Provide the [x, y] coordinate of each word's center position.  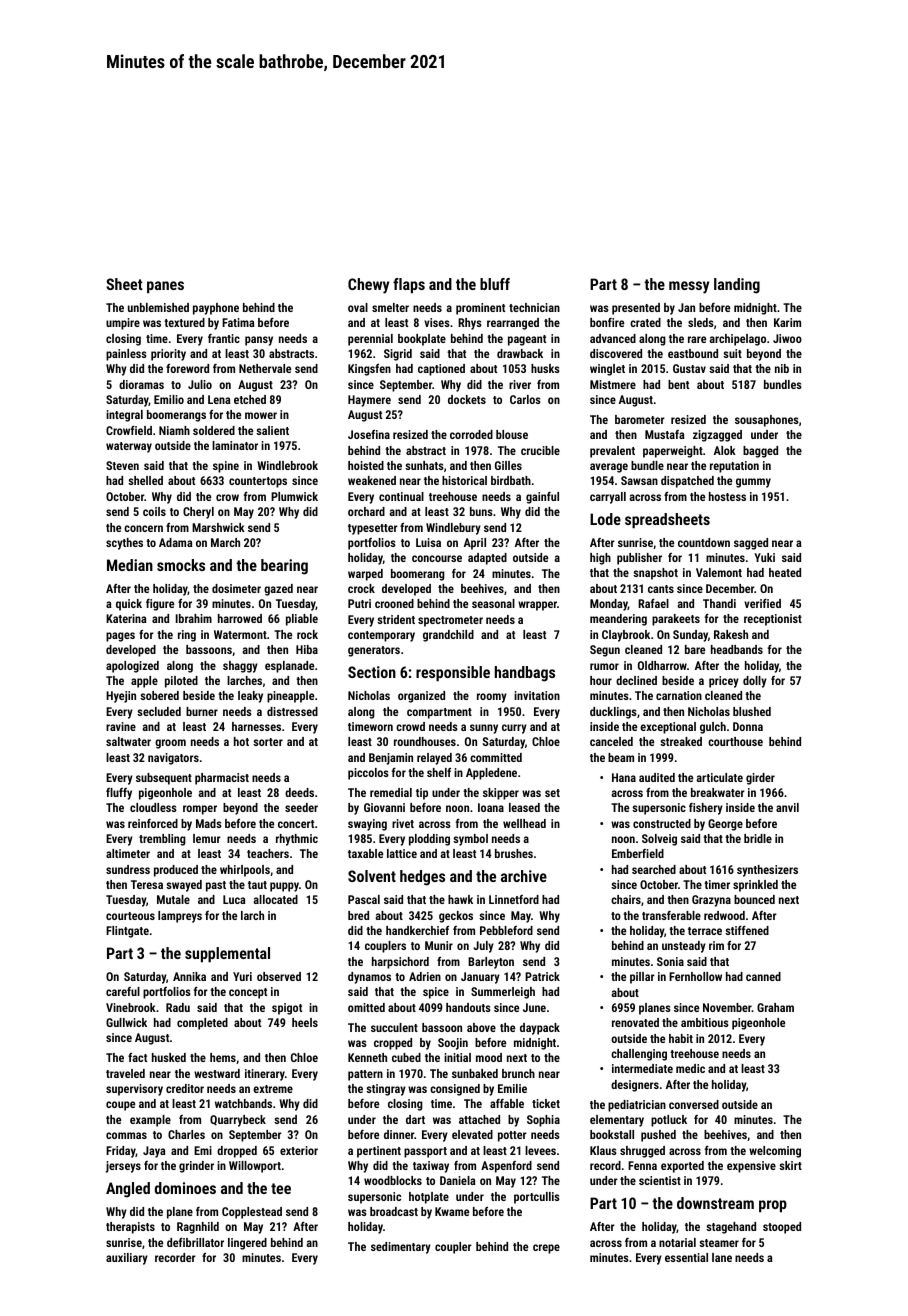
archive [524, 876]
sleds [701, 322]
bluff [495, 284]
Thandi [719, 603]
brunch [518, 1073]
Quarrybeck [238, 1121]
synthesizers [767, 871]
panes [165, 287]
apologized [132, 667]
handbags [525, 674]
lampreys [180, 917]
